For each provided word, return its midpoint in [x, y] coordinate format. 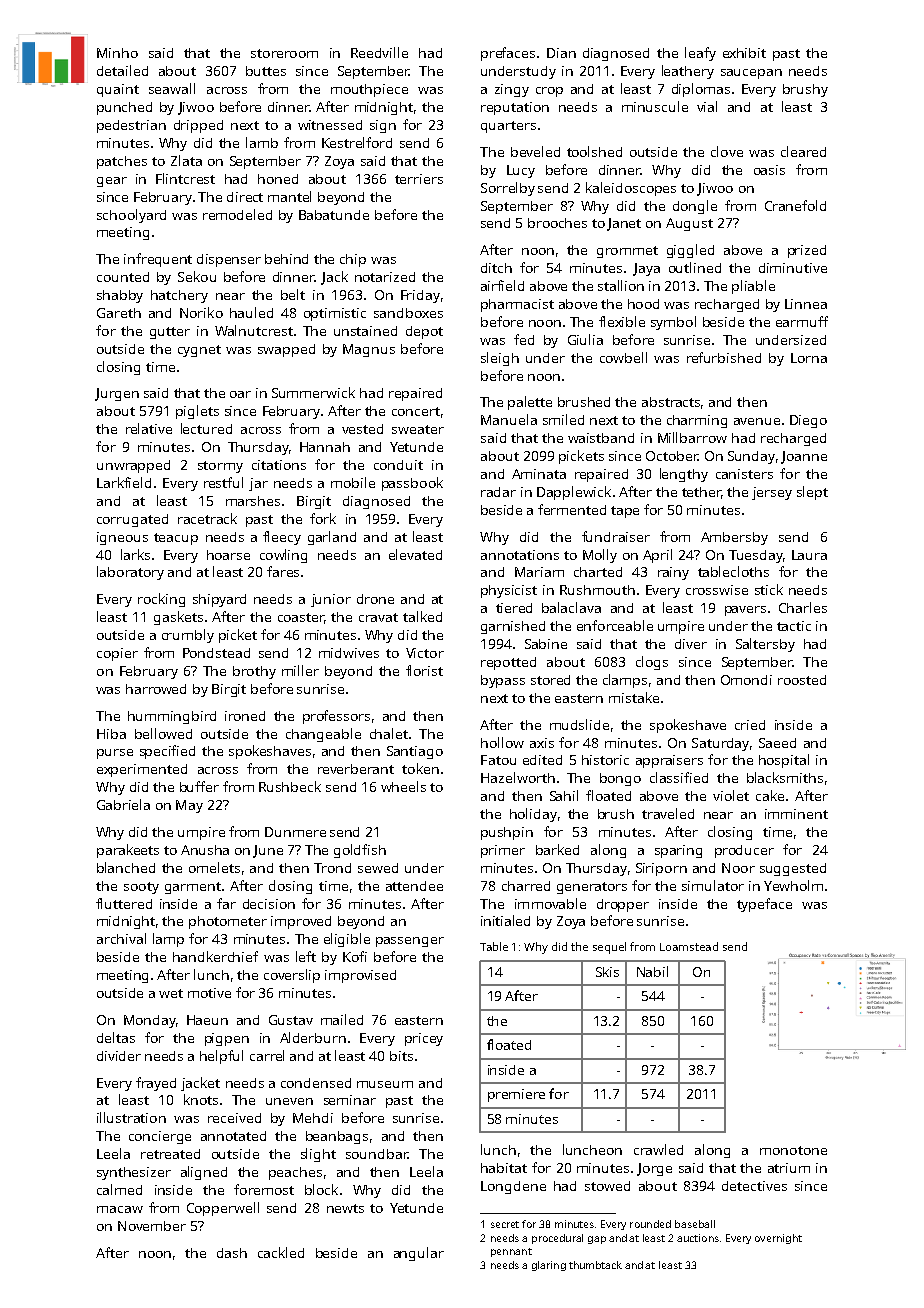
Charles [803, 607]
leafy [700, 54]
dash [232, 1253]
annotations [520, 555]
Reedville [379, 52]
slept [812, 493]
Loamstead [689, 946]
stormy [220, 467]
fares [283, 571]
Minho [117, 53]
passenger [410, 942]
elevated [415, 554]
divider [119, 1056]
